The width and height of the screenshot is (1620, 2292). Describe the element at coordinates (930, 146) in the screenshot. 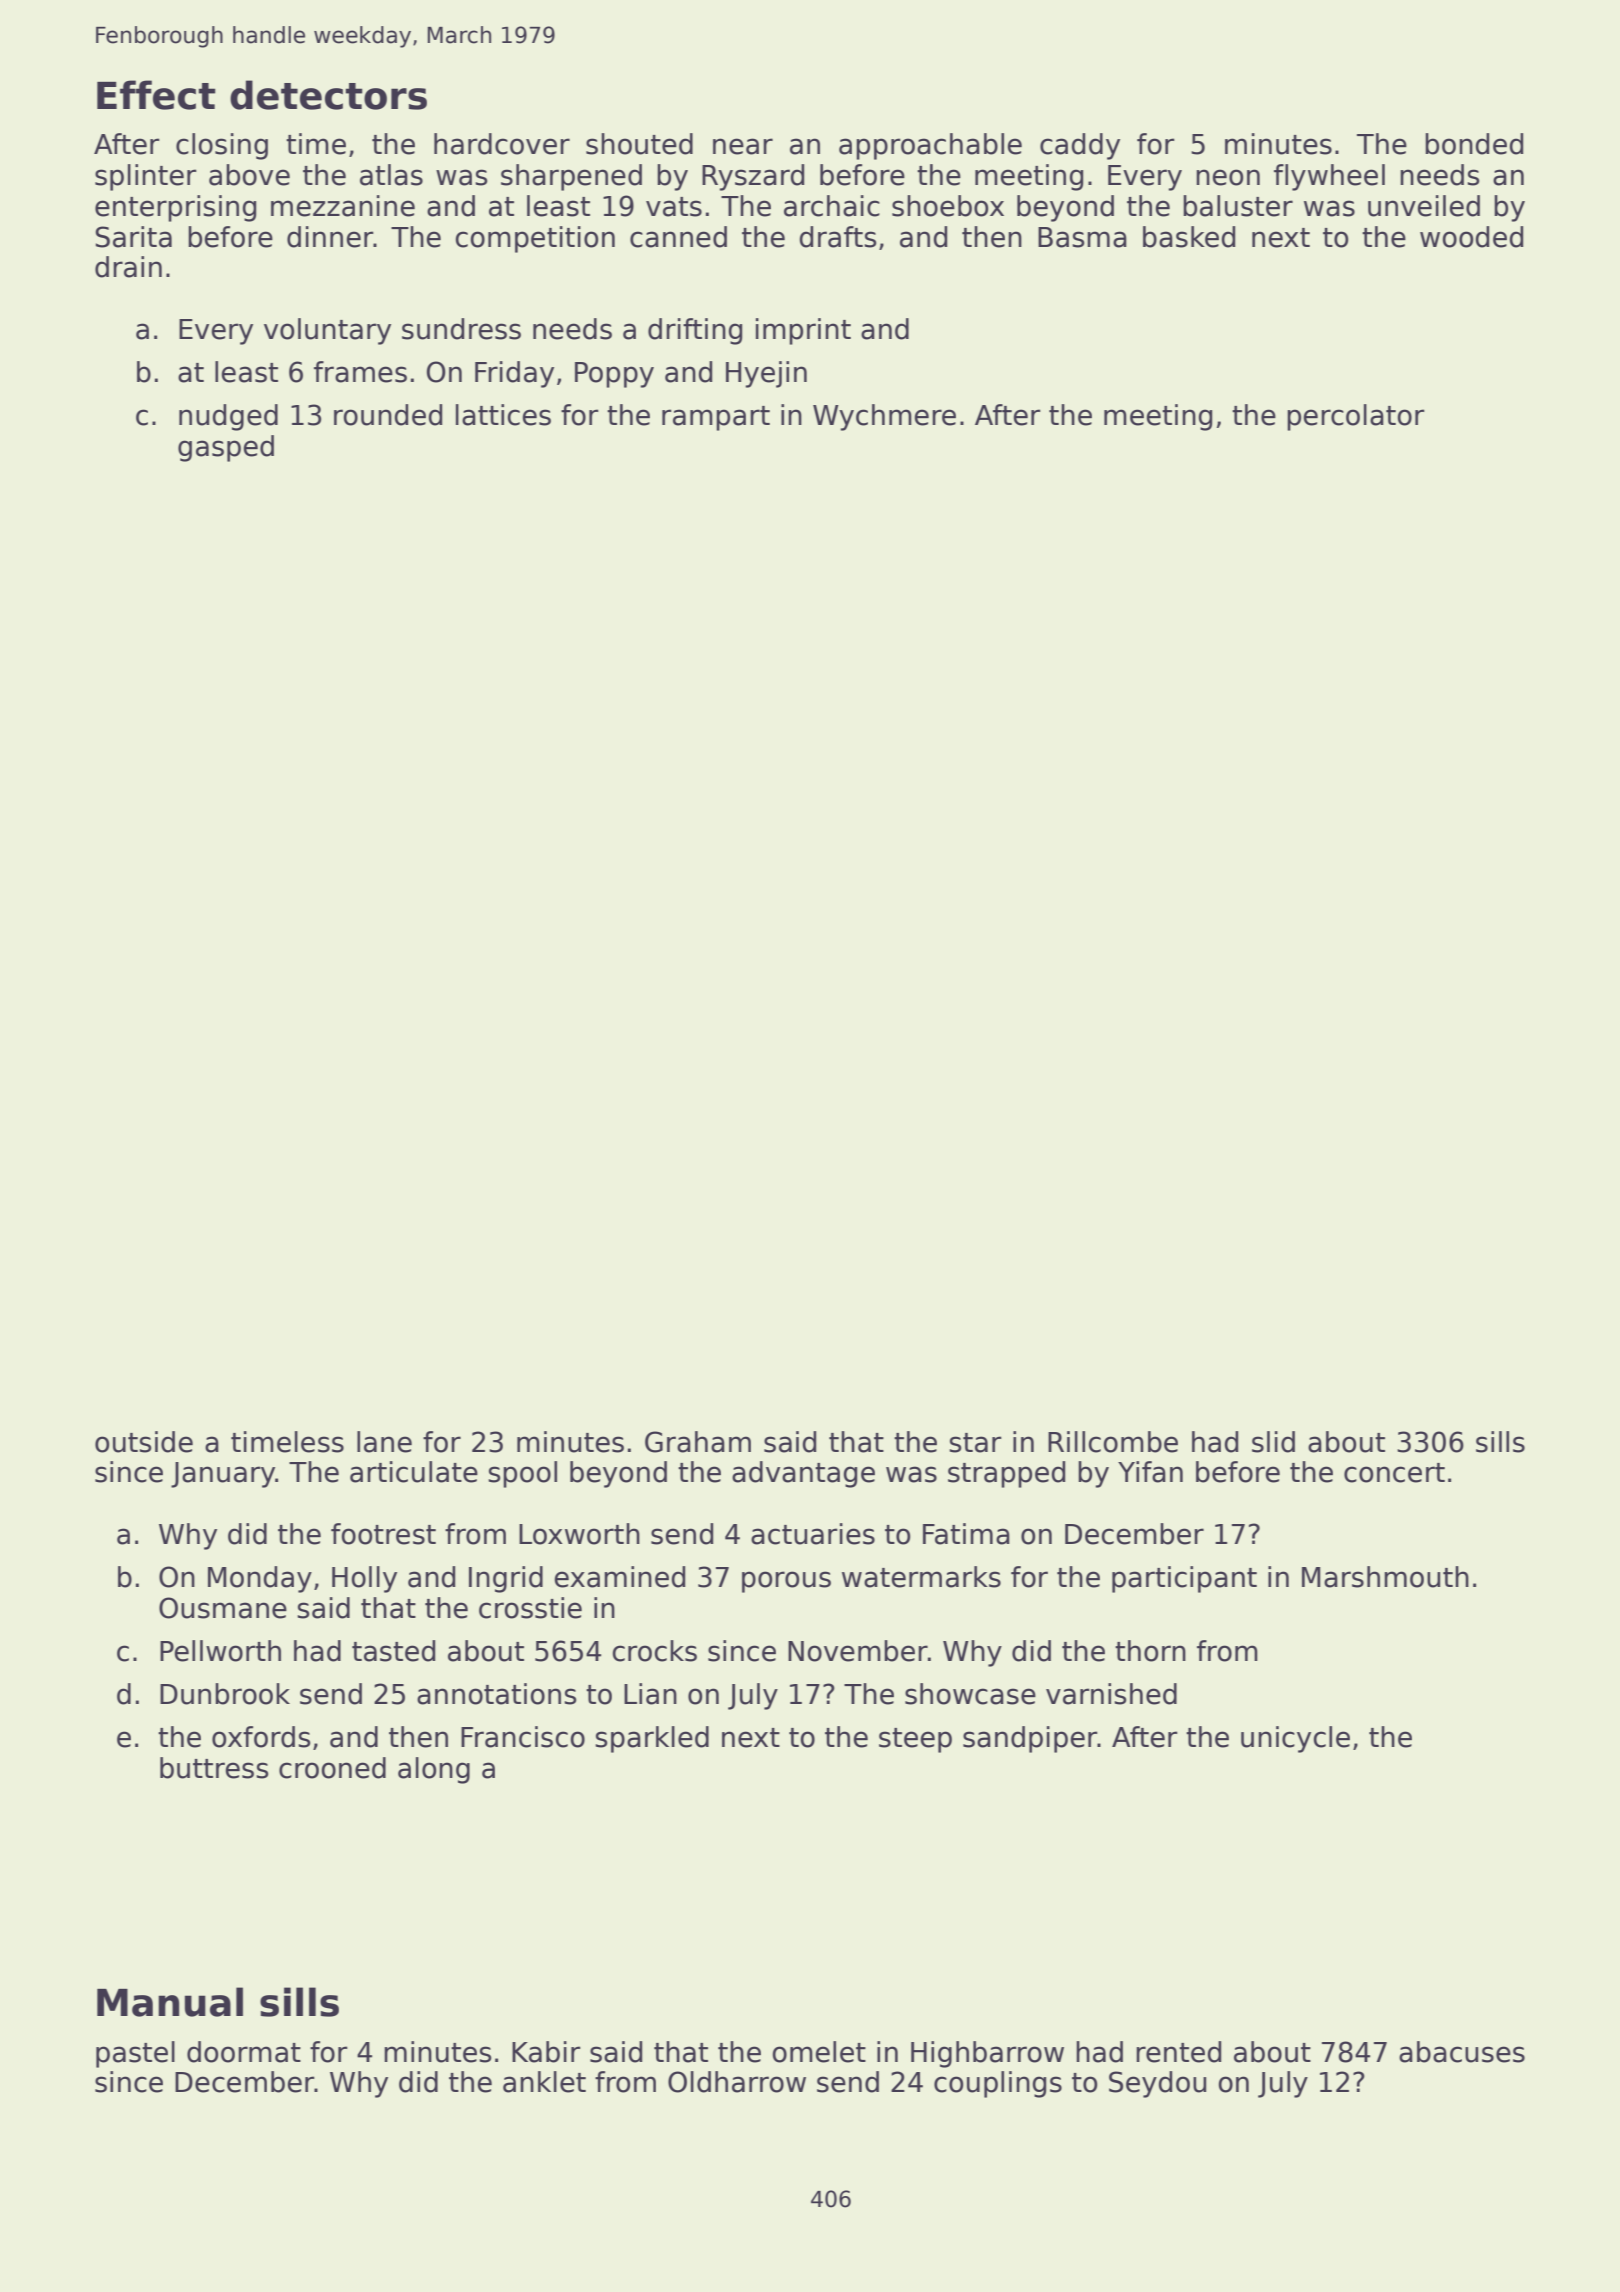

I see `approachable` at that location.
